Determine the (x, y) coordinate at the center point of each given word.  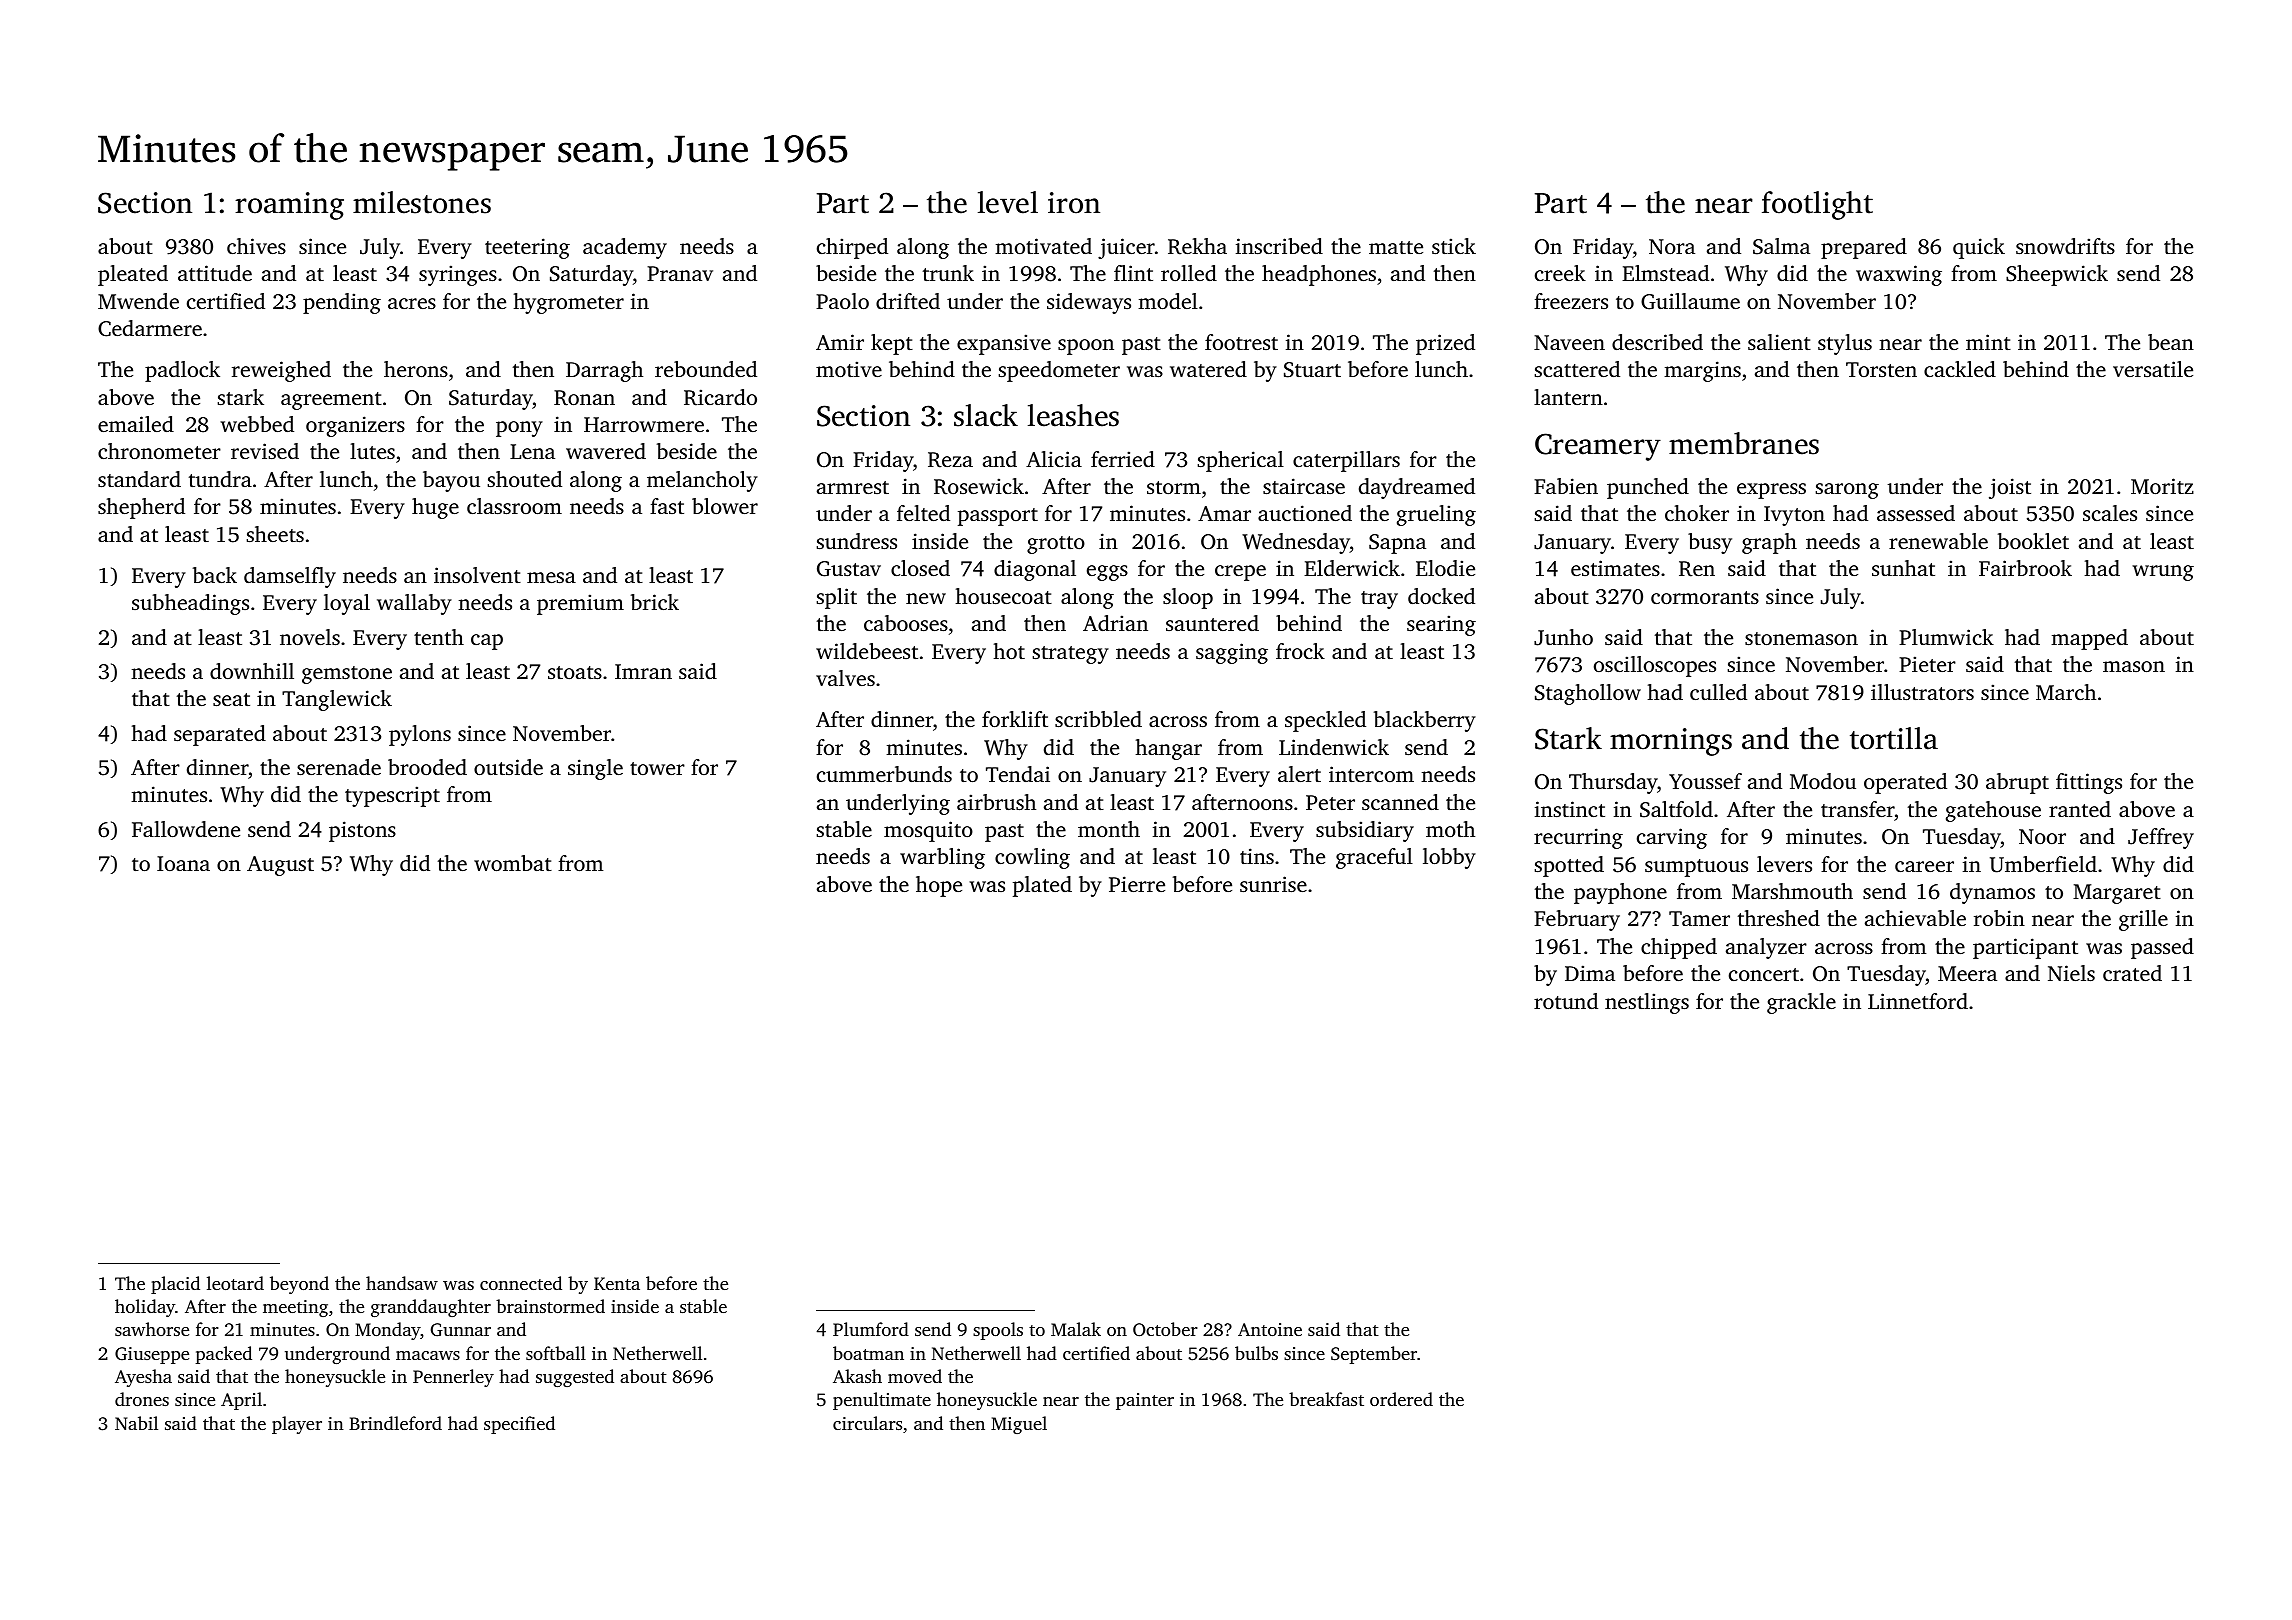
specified (519, 1425)
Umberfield (2043, 864)
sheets (275, 534)
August (280, 866)
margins (1702, 371)
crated (2132, 973)
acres (412, 303)
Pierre (1137, 884)
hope (939, 886)
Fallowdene (186, 829)
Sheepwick (2057, 275)
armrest (853, 487)
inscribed (1279, 246)
